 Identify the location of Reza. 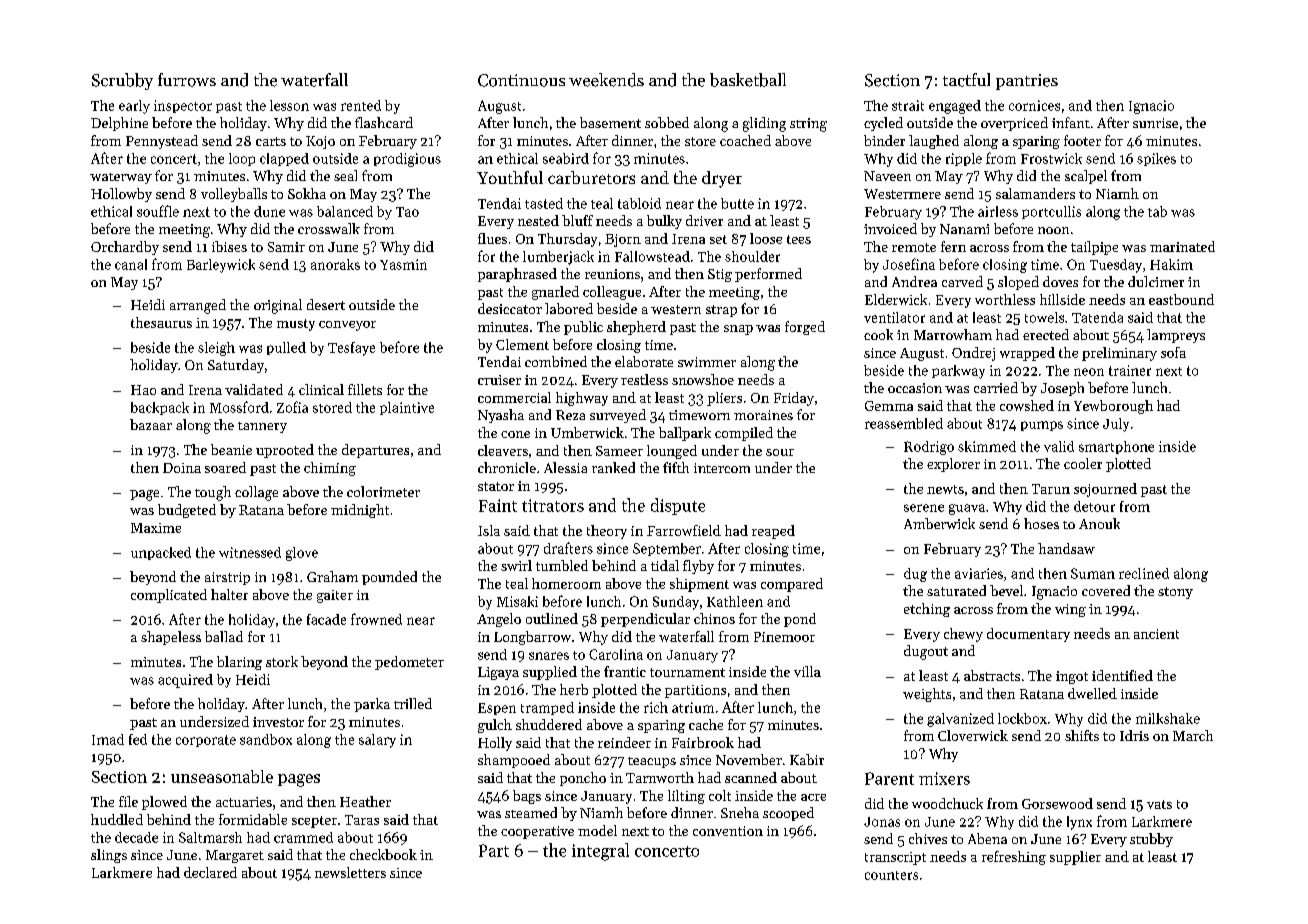
(570, 415).
